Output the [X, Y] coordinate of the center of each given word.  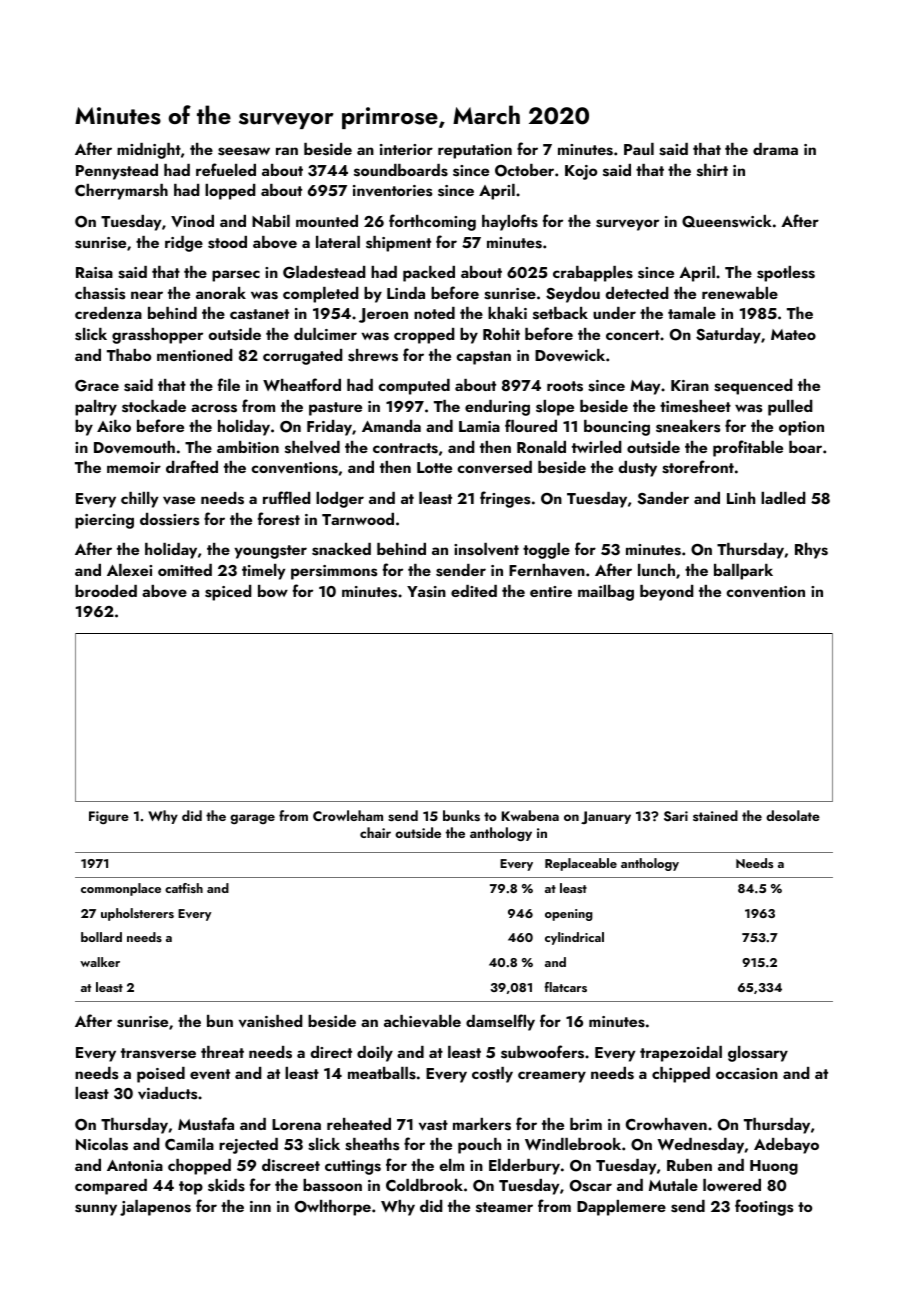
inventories [392, 191]
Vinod [192, 221]
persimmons [334, 572]
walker [100, 962]
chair [375, 832]
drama [775, 149]
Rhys [811, 551]
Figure [109, 817]
